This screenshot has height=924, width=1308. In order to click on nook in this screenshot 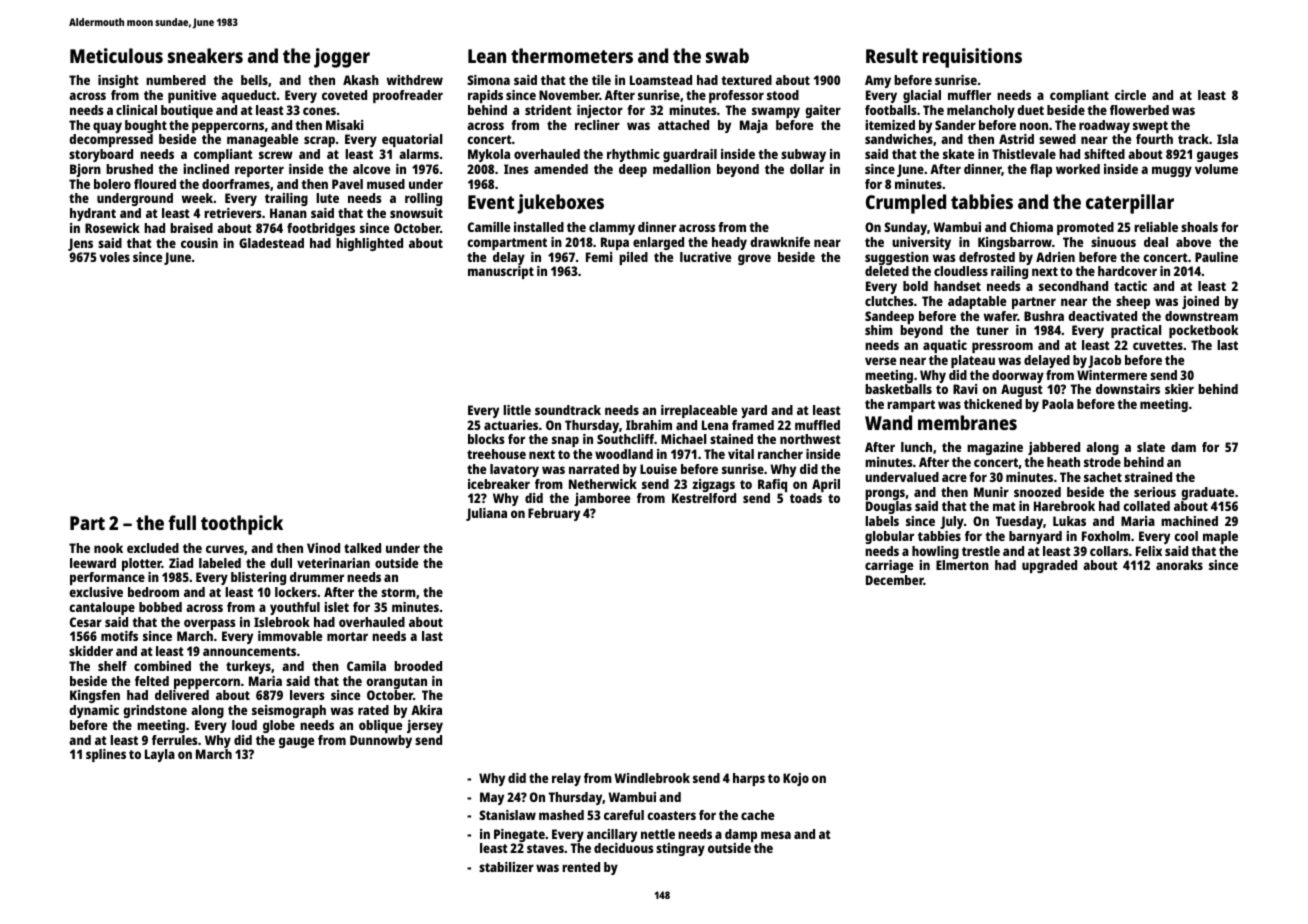, I will do `click(108, 548)`.
